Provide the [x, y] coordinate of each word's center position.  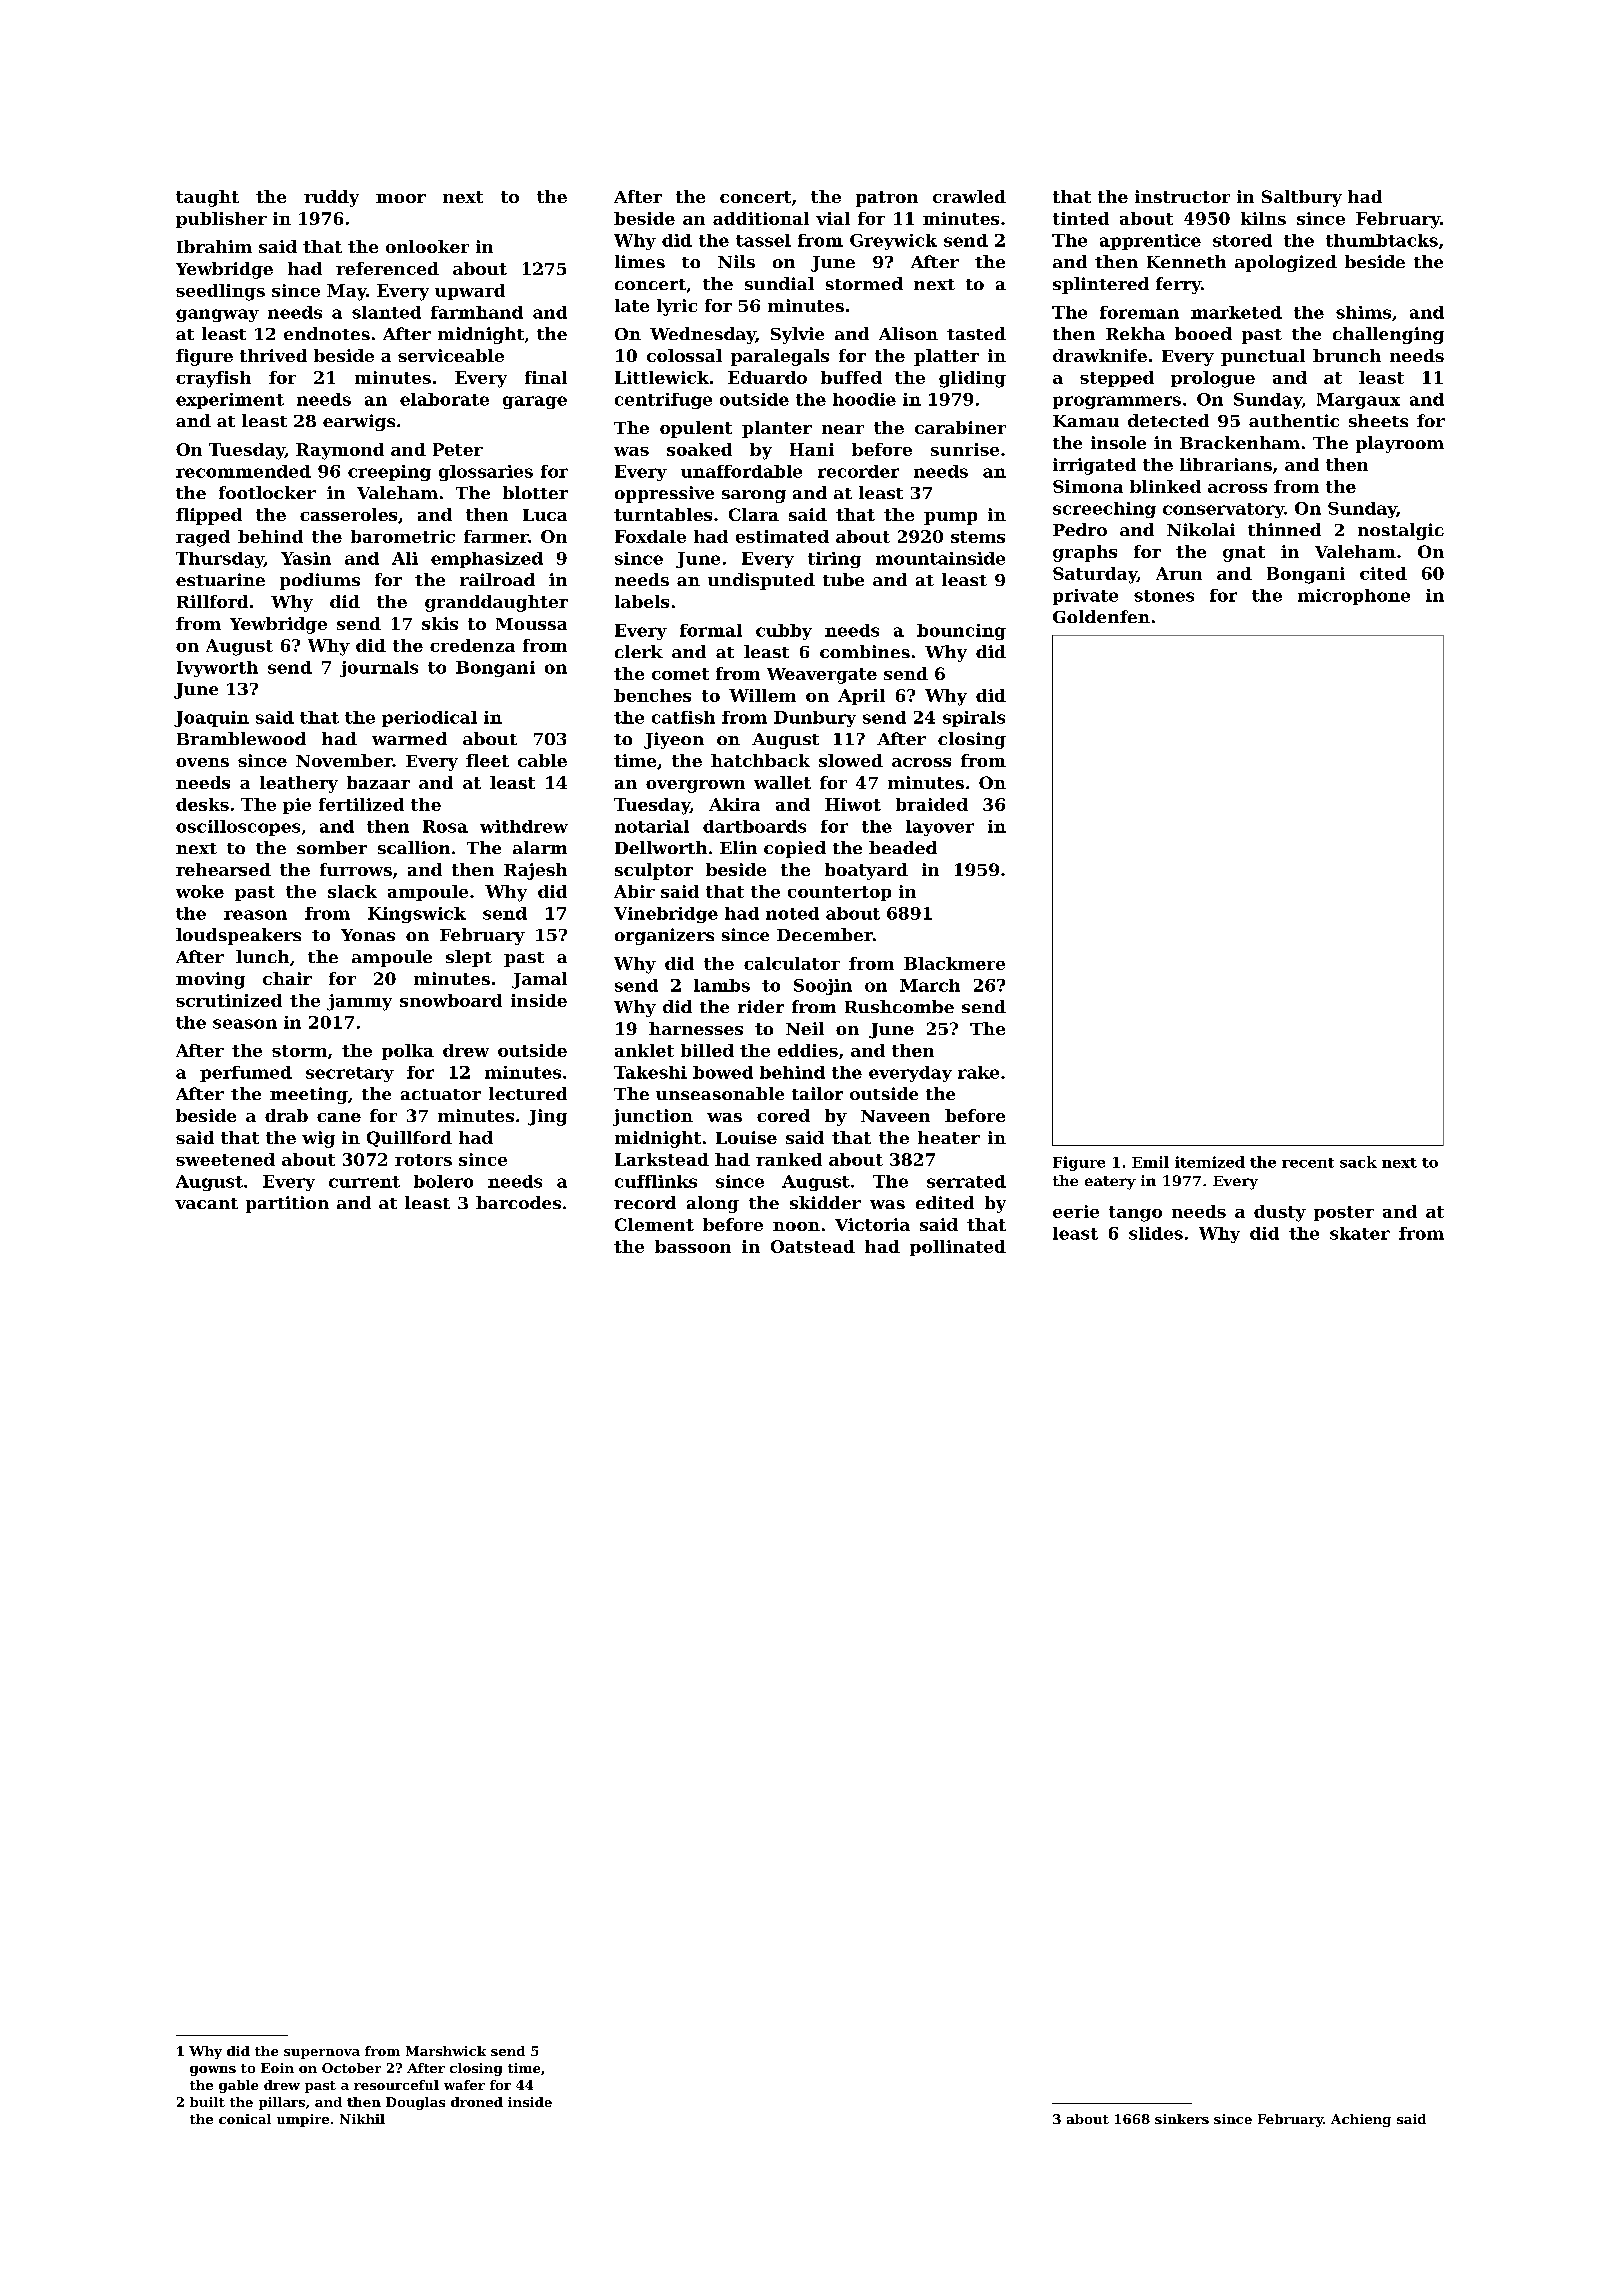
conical [245, 2119]
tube [843, 579]
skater [1360, 1233]
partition [287, 1204]
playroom [1400, 444]
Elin [738, 847]
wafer [464, 2085]
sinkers [1182, 2119]
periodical [429, 719]
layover [940, 828]
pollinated [958, 1248]
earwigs [359, 422]
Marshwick [446, 2051]
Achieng [1361, 2120]
